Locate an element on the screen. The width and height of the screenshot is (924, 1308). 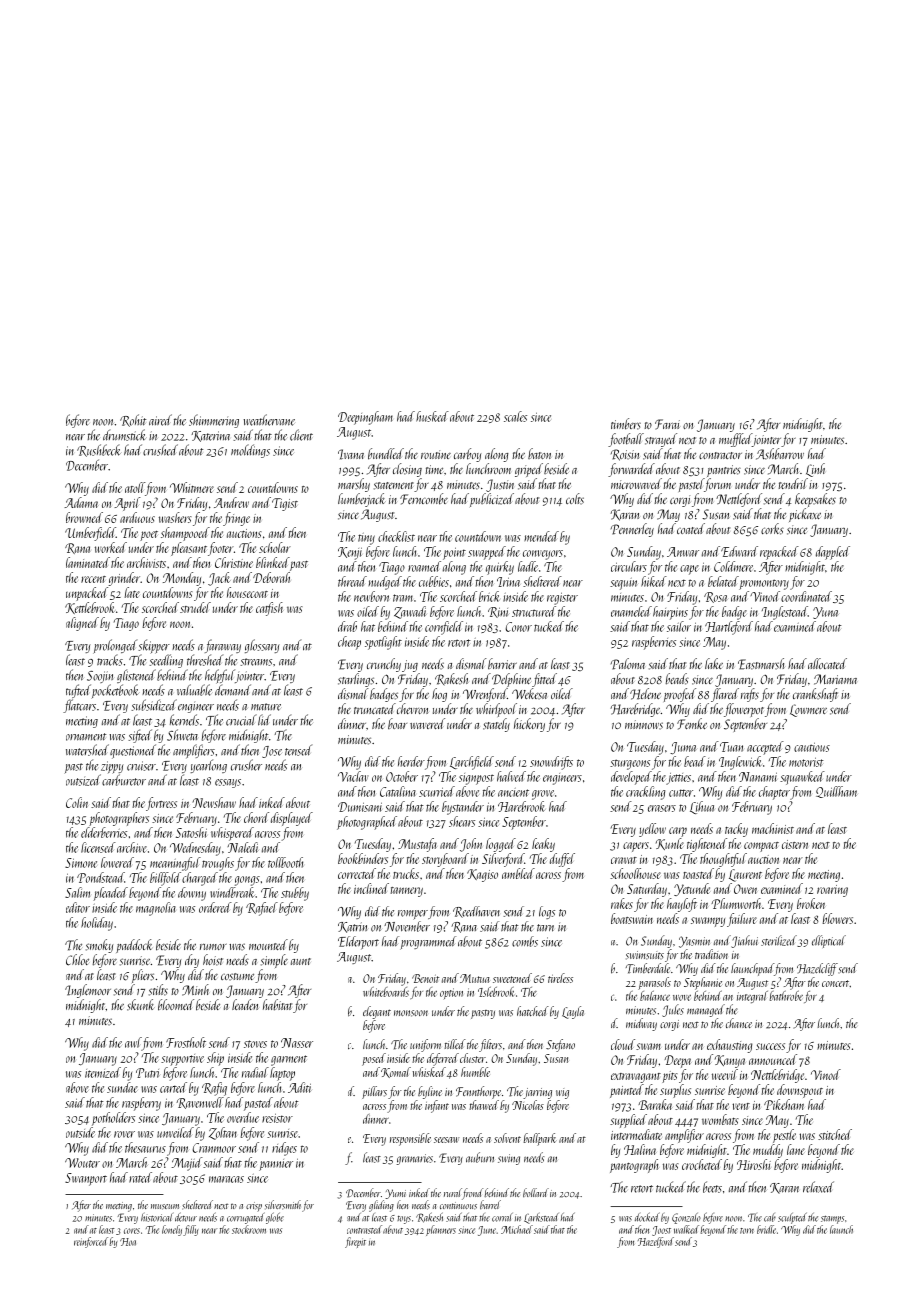
Deepingham is located at coordinates (365, 418).
